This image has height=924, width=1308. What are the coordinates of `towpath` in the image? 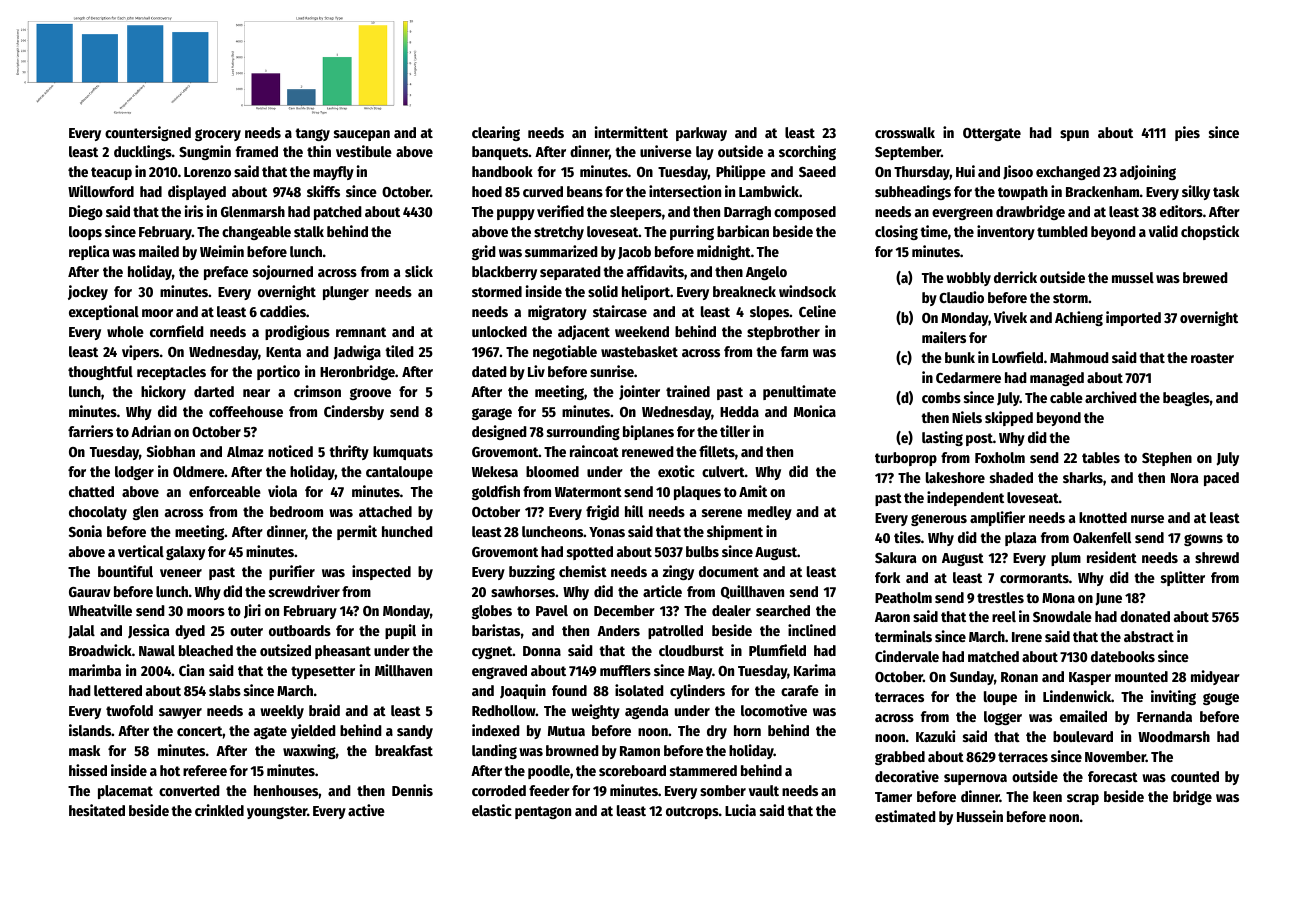 It's located at (1023, 193).
